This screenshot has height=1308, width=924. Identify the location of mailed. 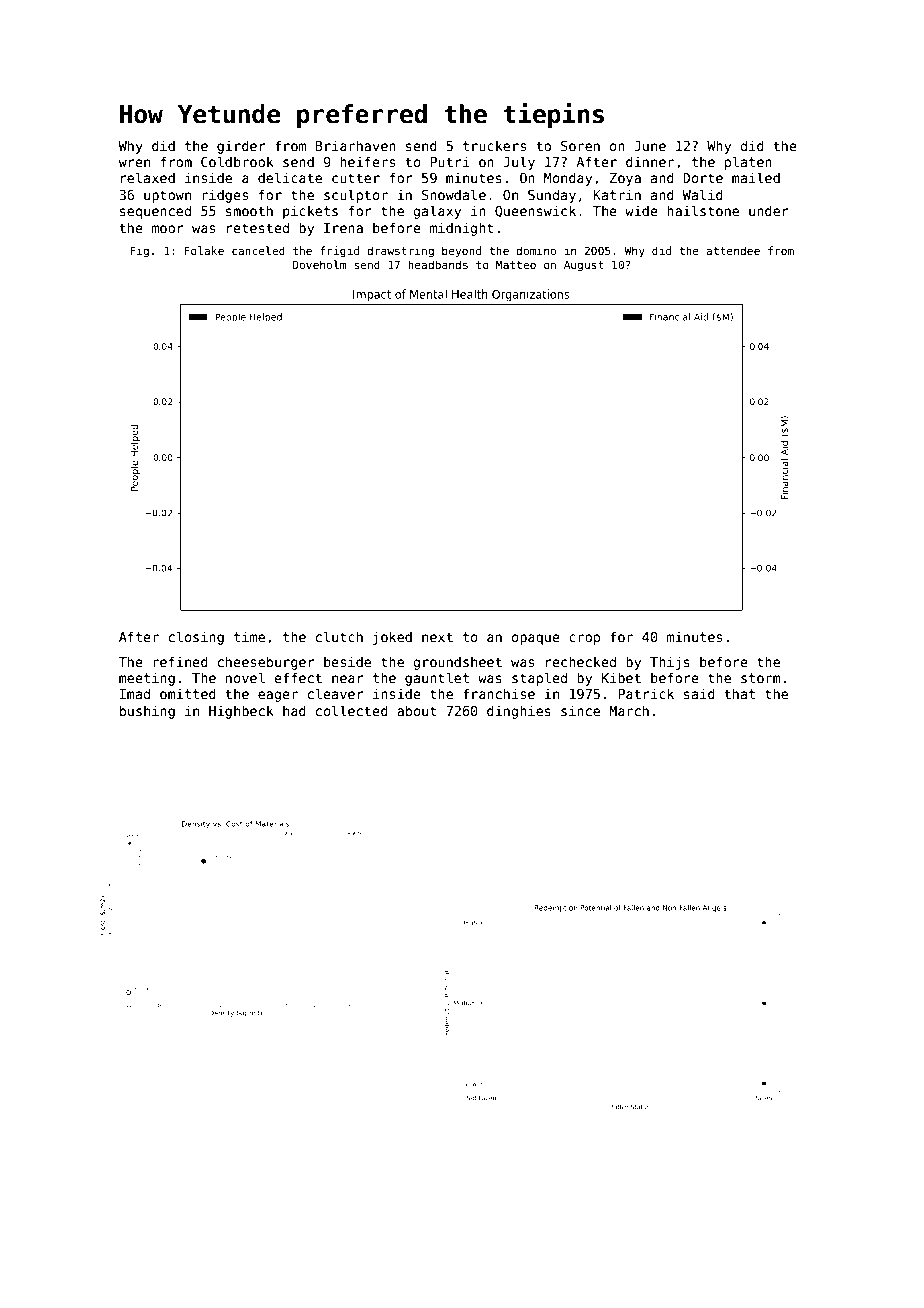
(756, 177).
